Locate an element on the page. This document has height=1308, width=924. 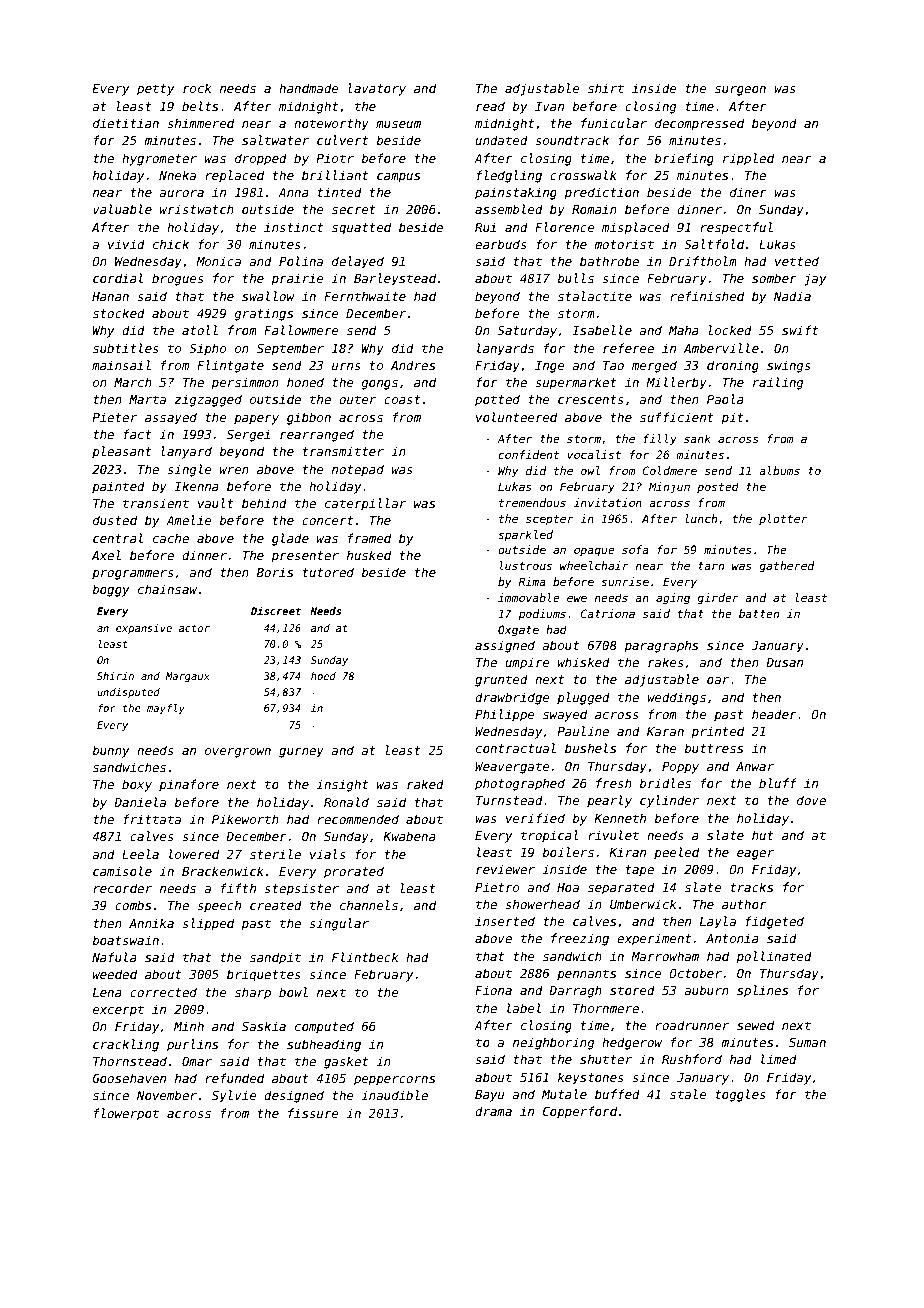
Amelie is located at coordinates (188, 520).
